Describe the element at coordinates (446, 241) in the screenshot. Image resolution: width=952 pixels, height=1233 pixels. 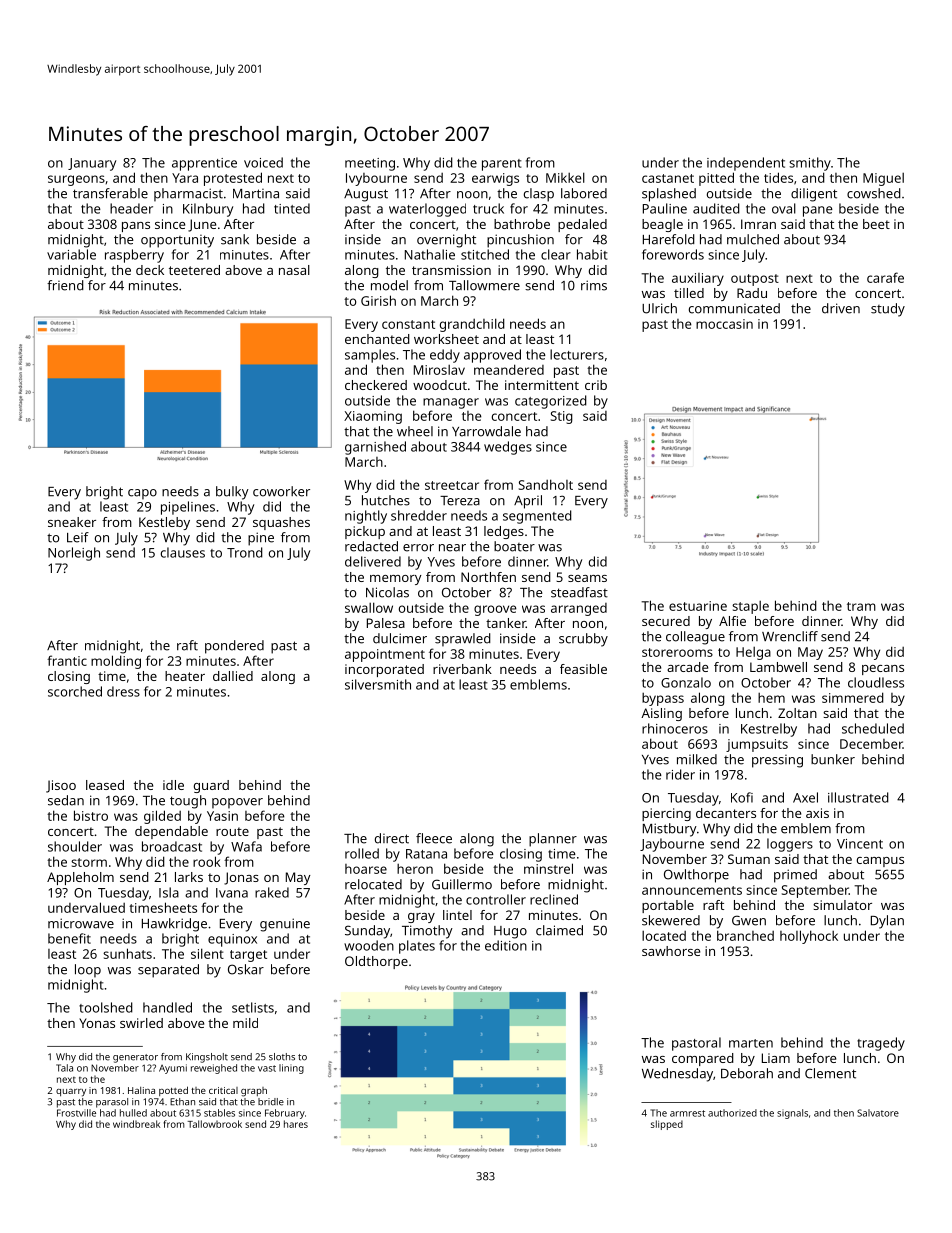
I see `overnight` at that location.
